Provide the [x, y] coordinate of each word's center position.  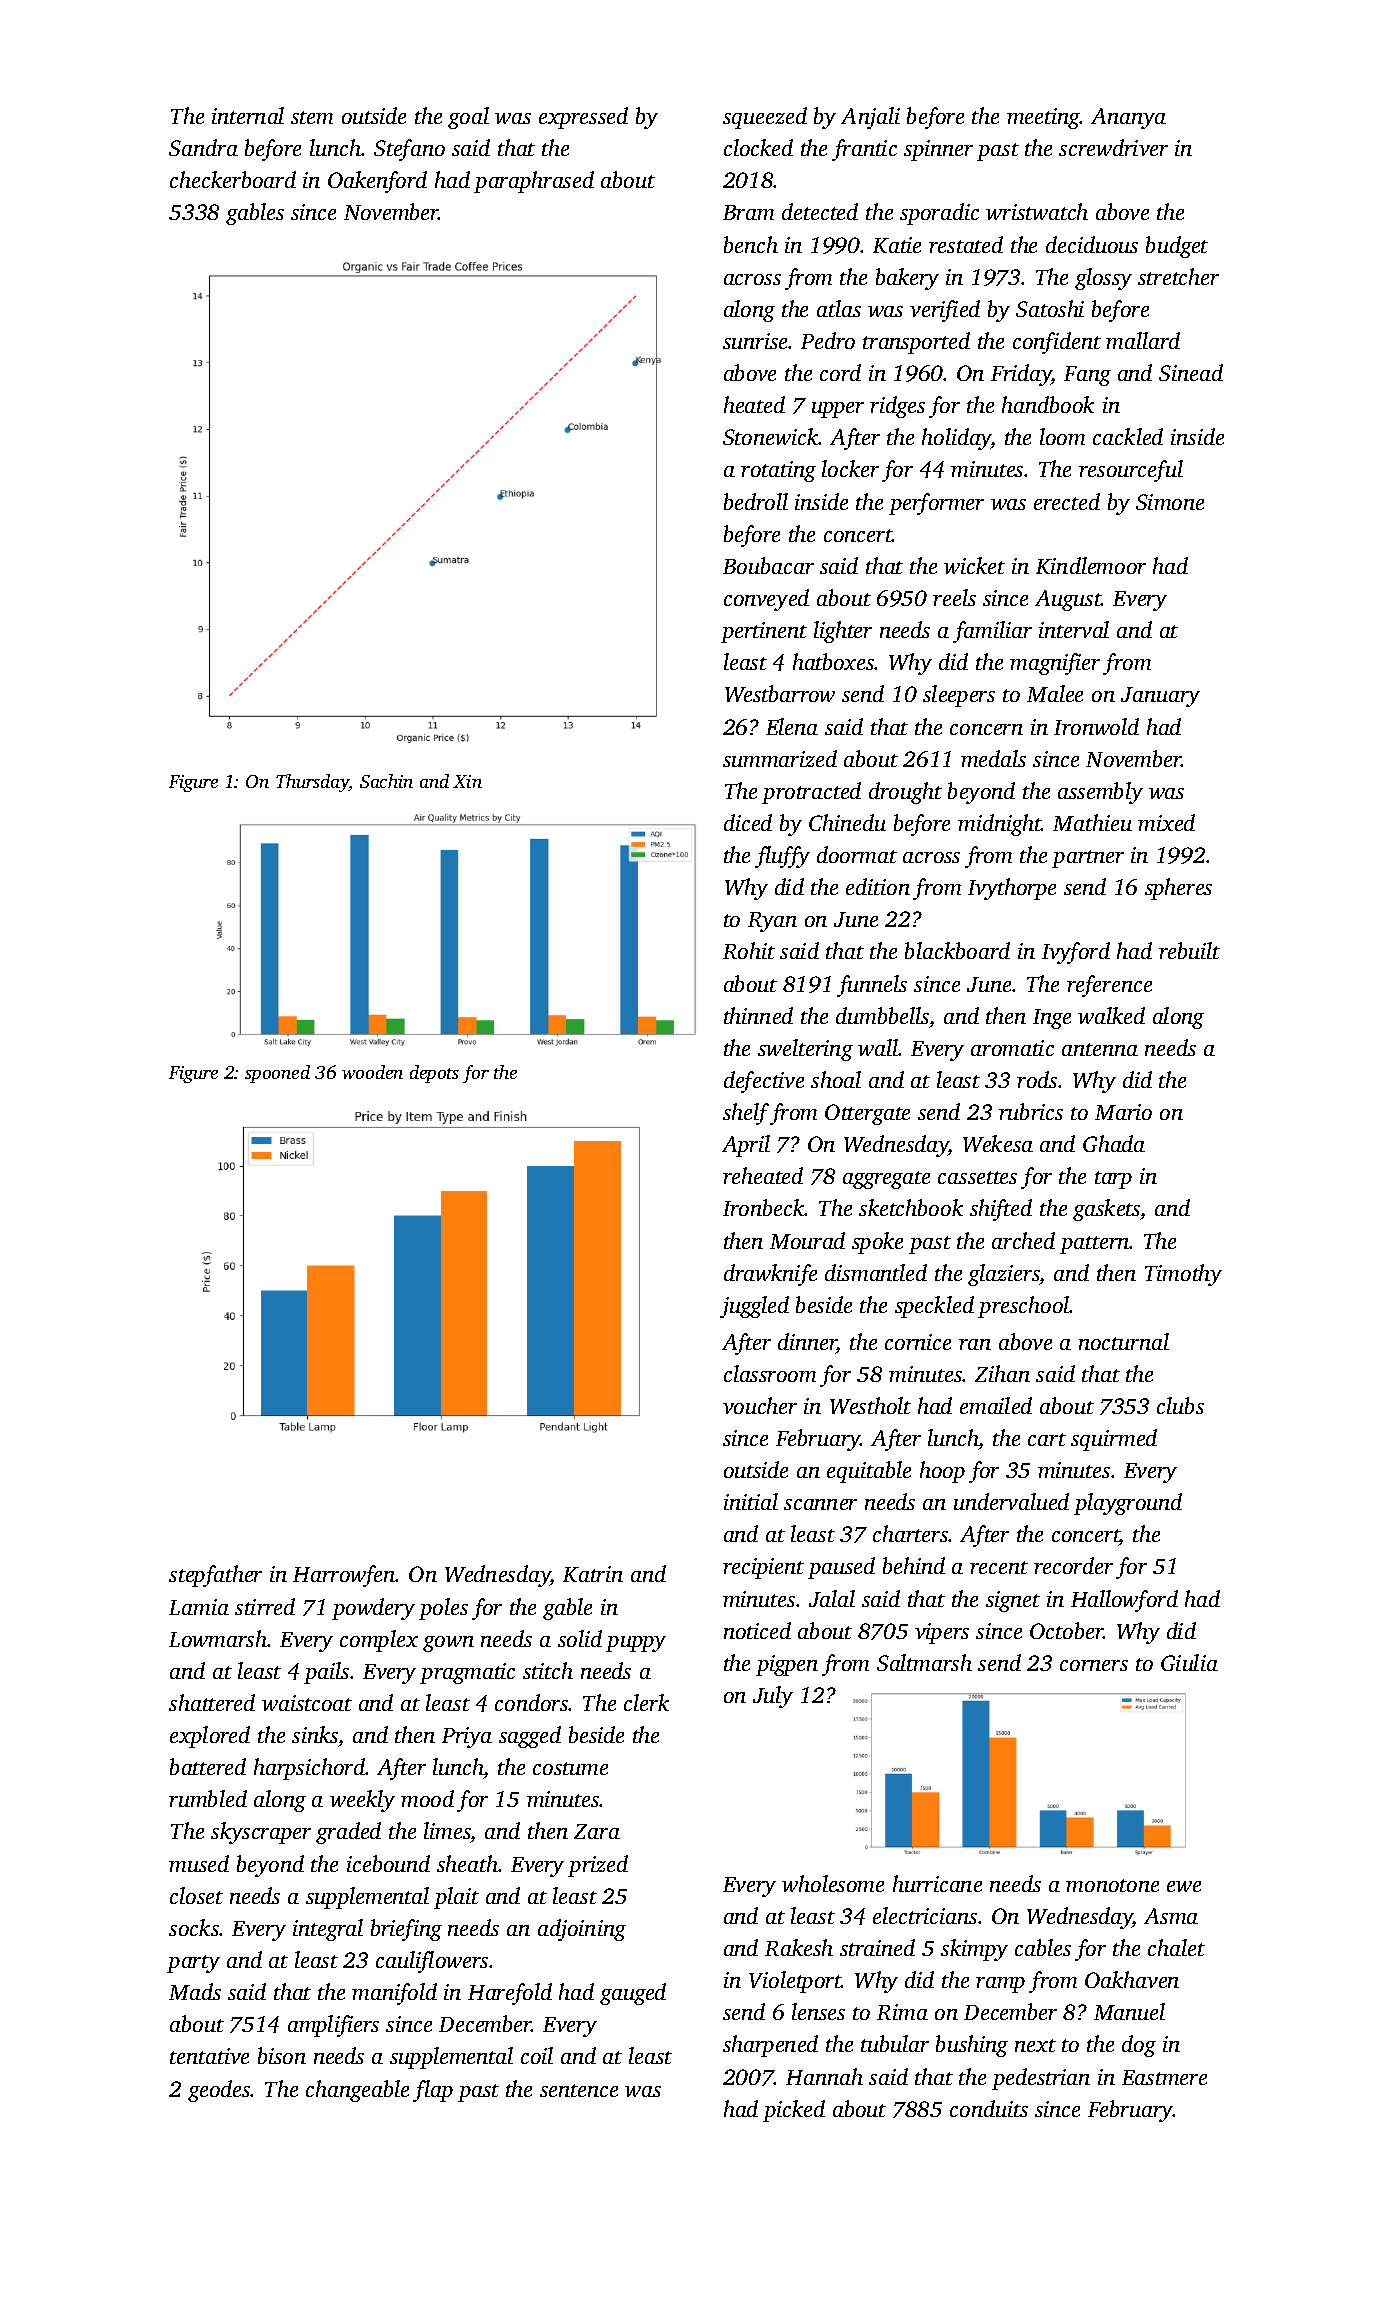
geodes [219, 2091]
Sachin [386, 781]
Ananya [1128, 118]
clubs [1180, 1405]
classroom [770, 1373]
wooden [372, 1072]
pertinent [764, 632]
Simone [1170, 502]
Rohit [749, 950]
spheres [1178, 889]
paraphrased [534, 182]
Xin [467, 781]
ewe [1184, 1886]
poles [443, 1609]
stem [312, 117]
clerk [646, 1702]
